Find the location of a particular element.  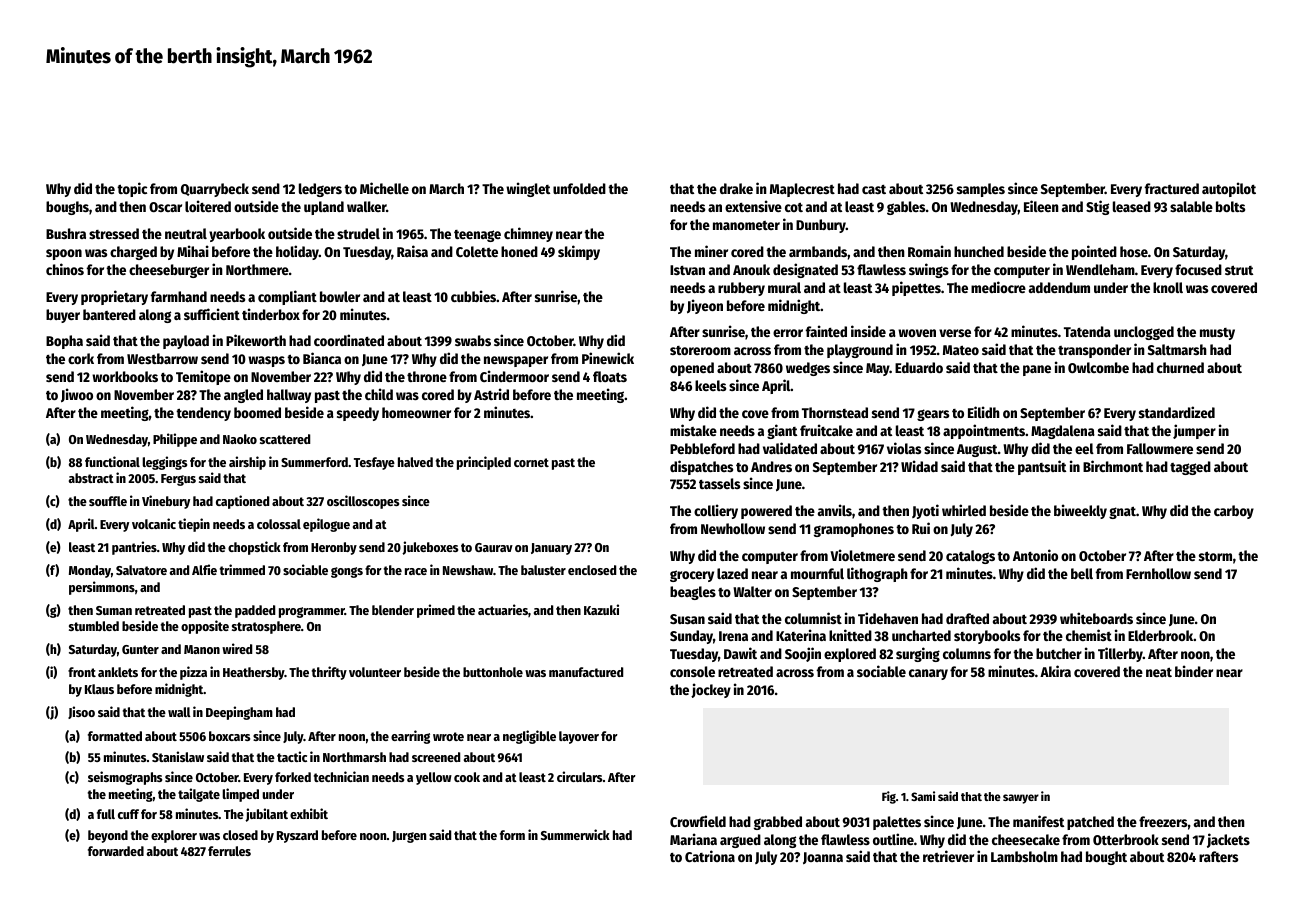

Maplecrest is located at coordinates (802, 190).
